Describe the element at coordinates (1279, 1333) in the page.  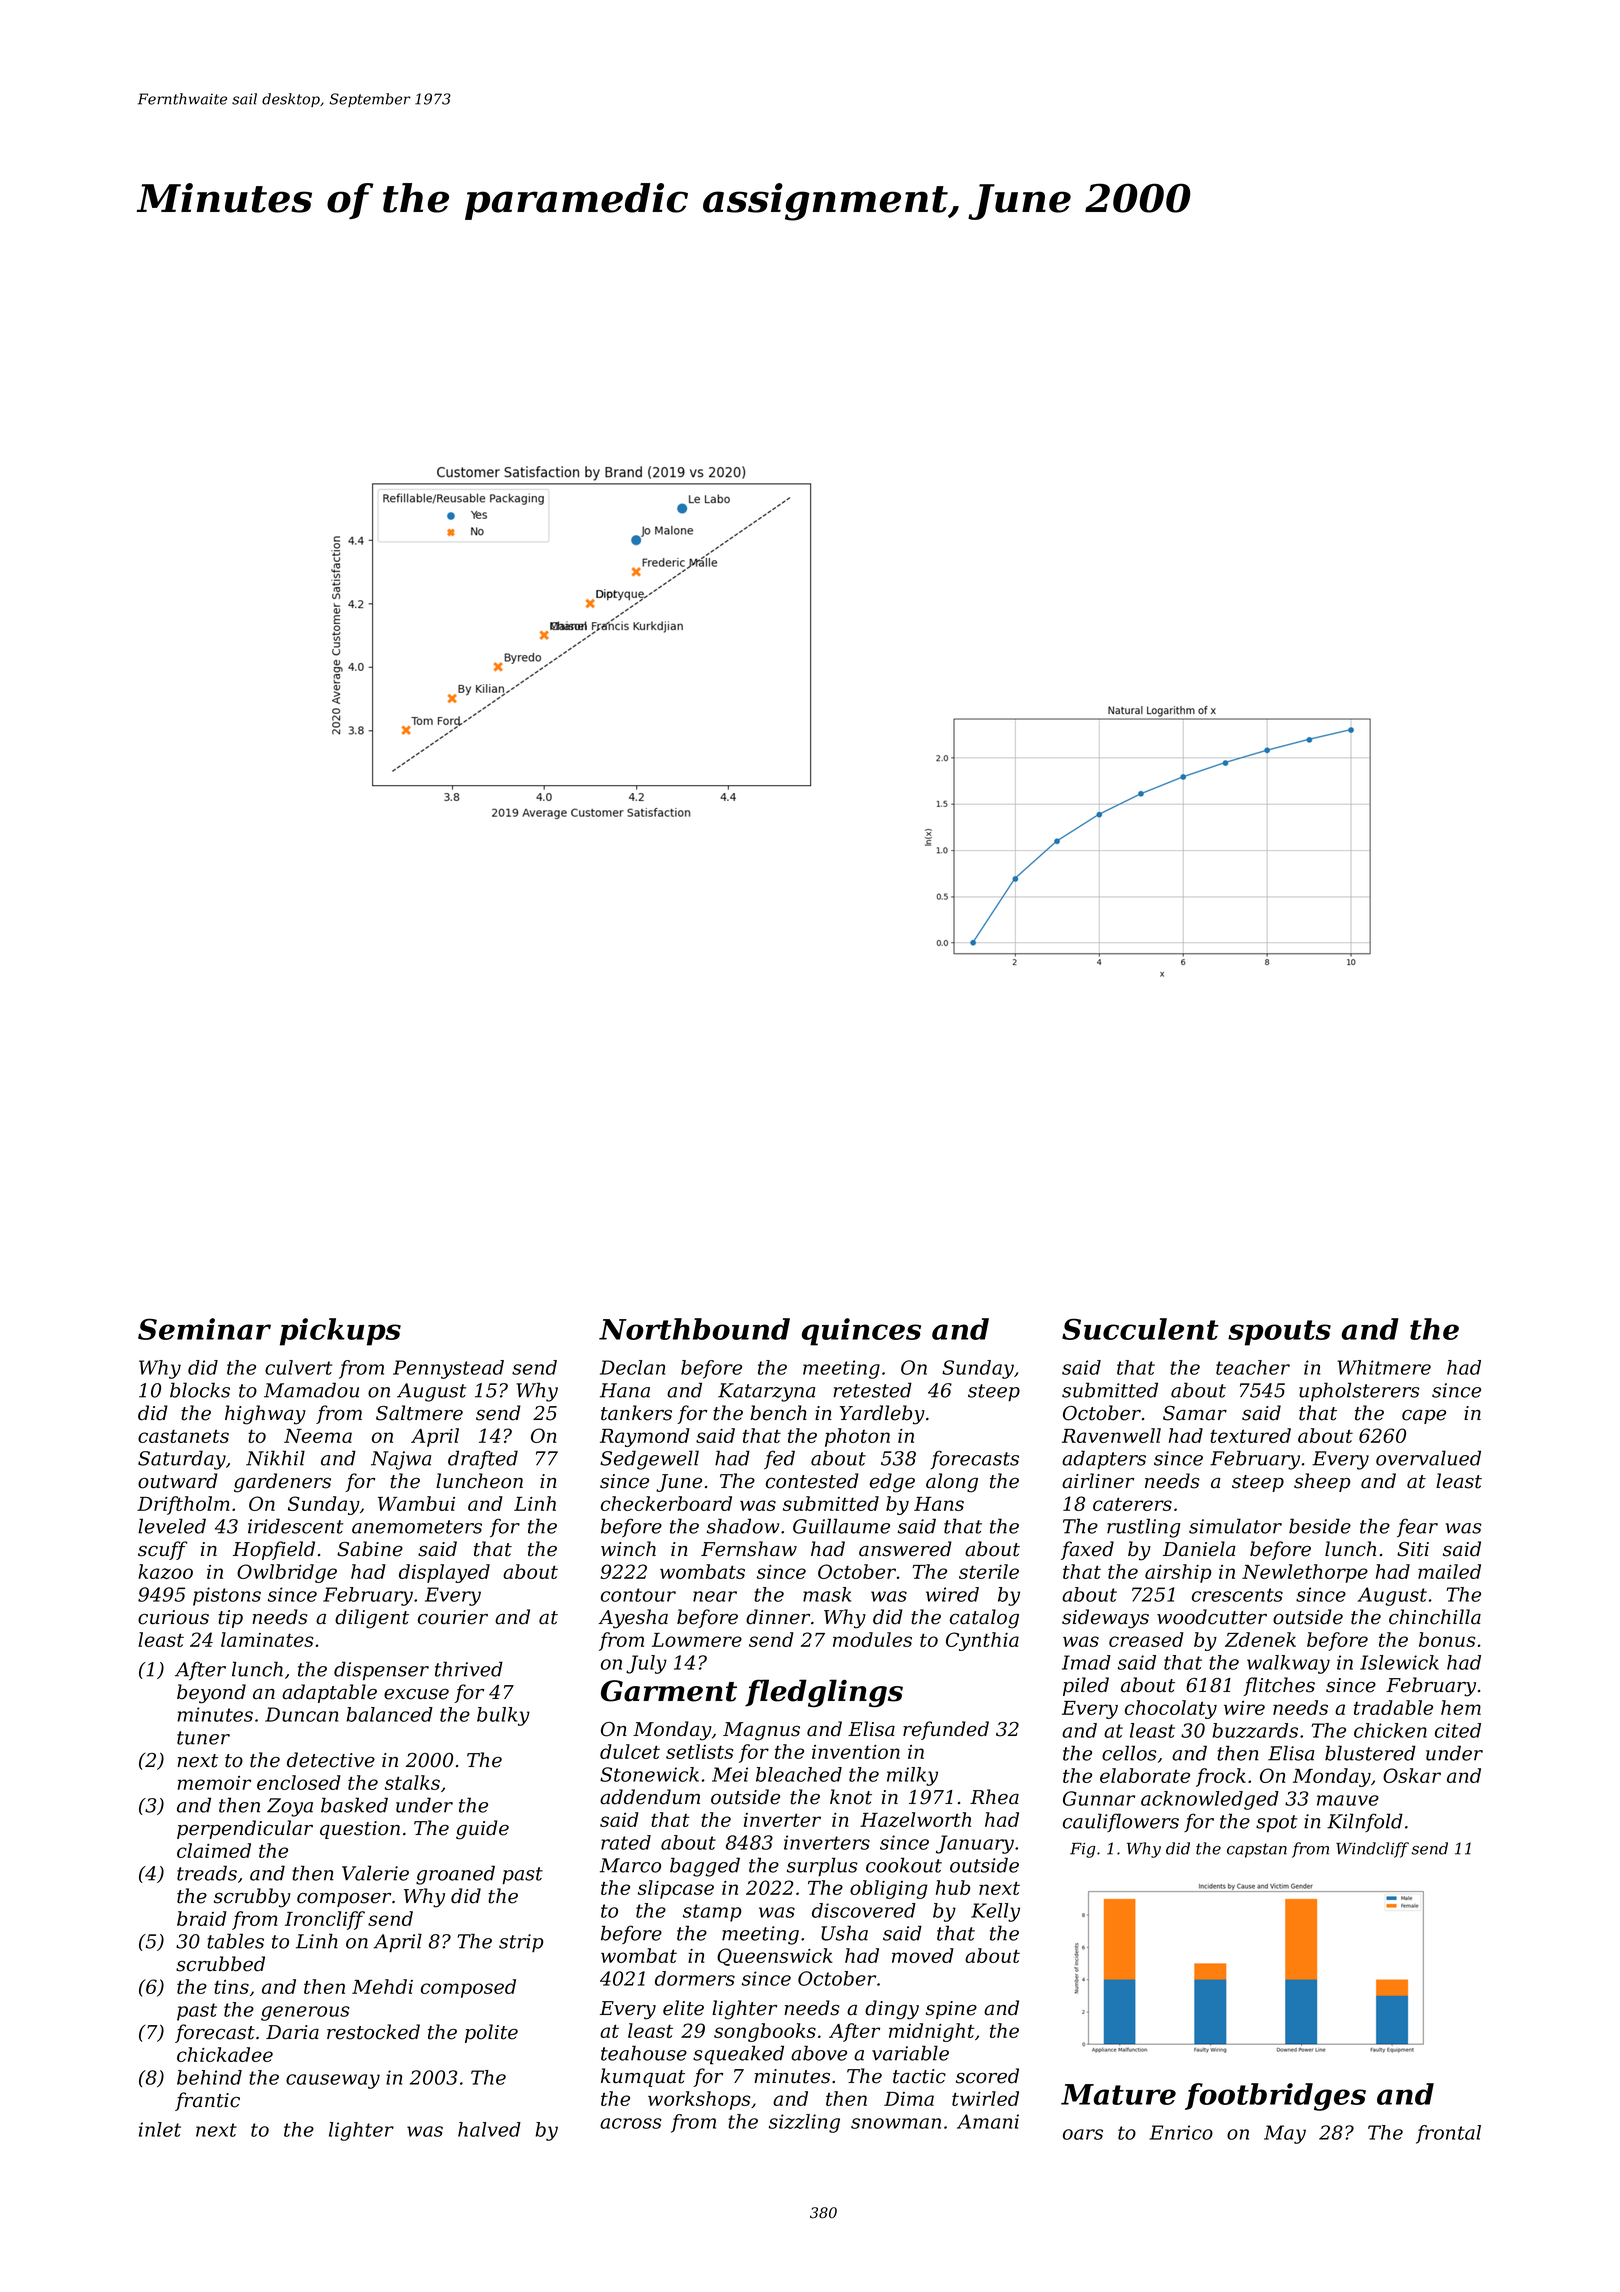
I see `spouts` at that location.
